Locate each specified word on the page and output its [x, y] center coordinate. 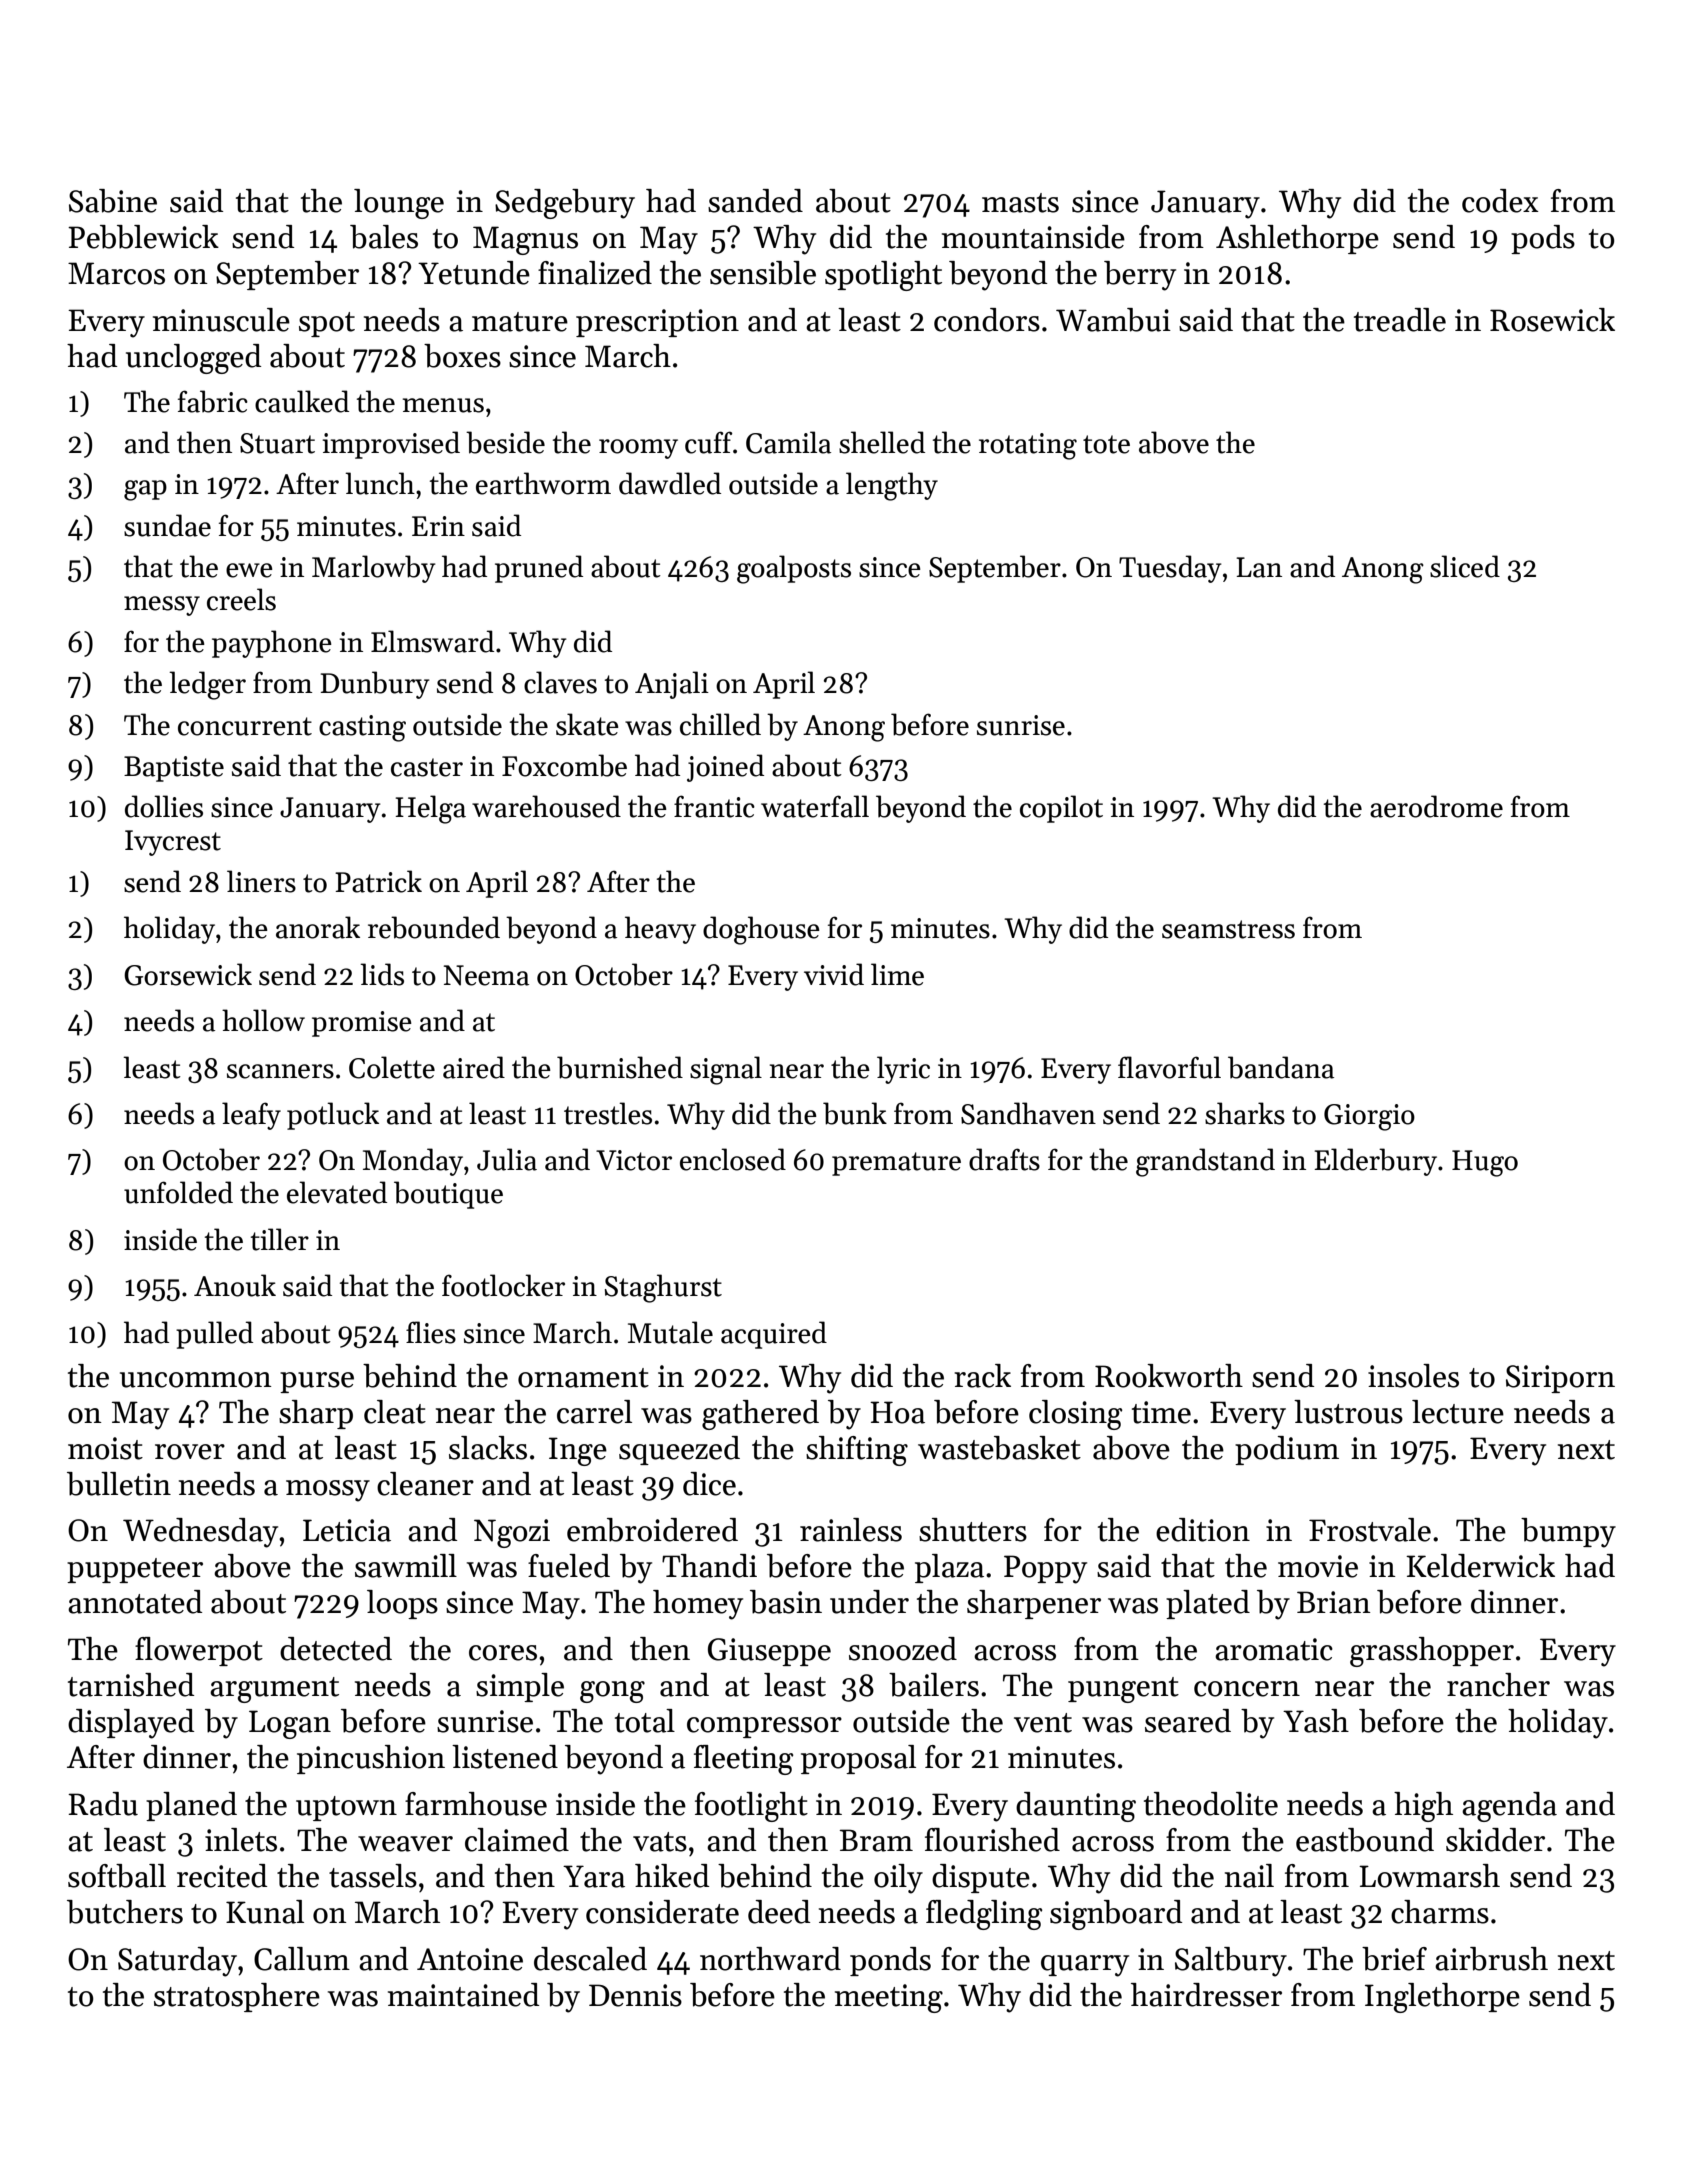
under [869, 1602]
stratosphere [237, 1997]
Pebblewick [143, 237]
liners [261, 881]
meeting [889, 1998]
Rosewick [1552, 320]
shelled [882, 442]
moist [105, 1448]
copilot [1061, 809]
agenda [1509, 1807]
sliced [1465, 566]
